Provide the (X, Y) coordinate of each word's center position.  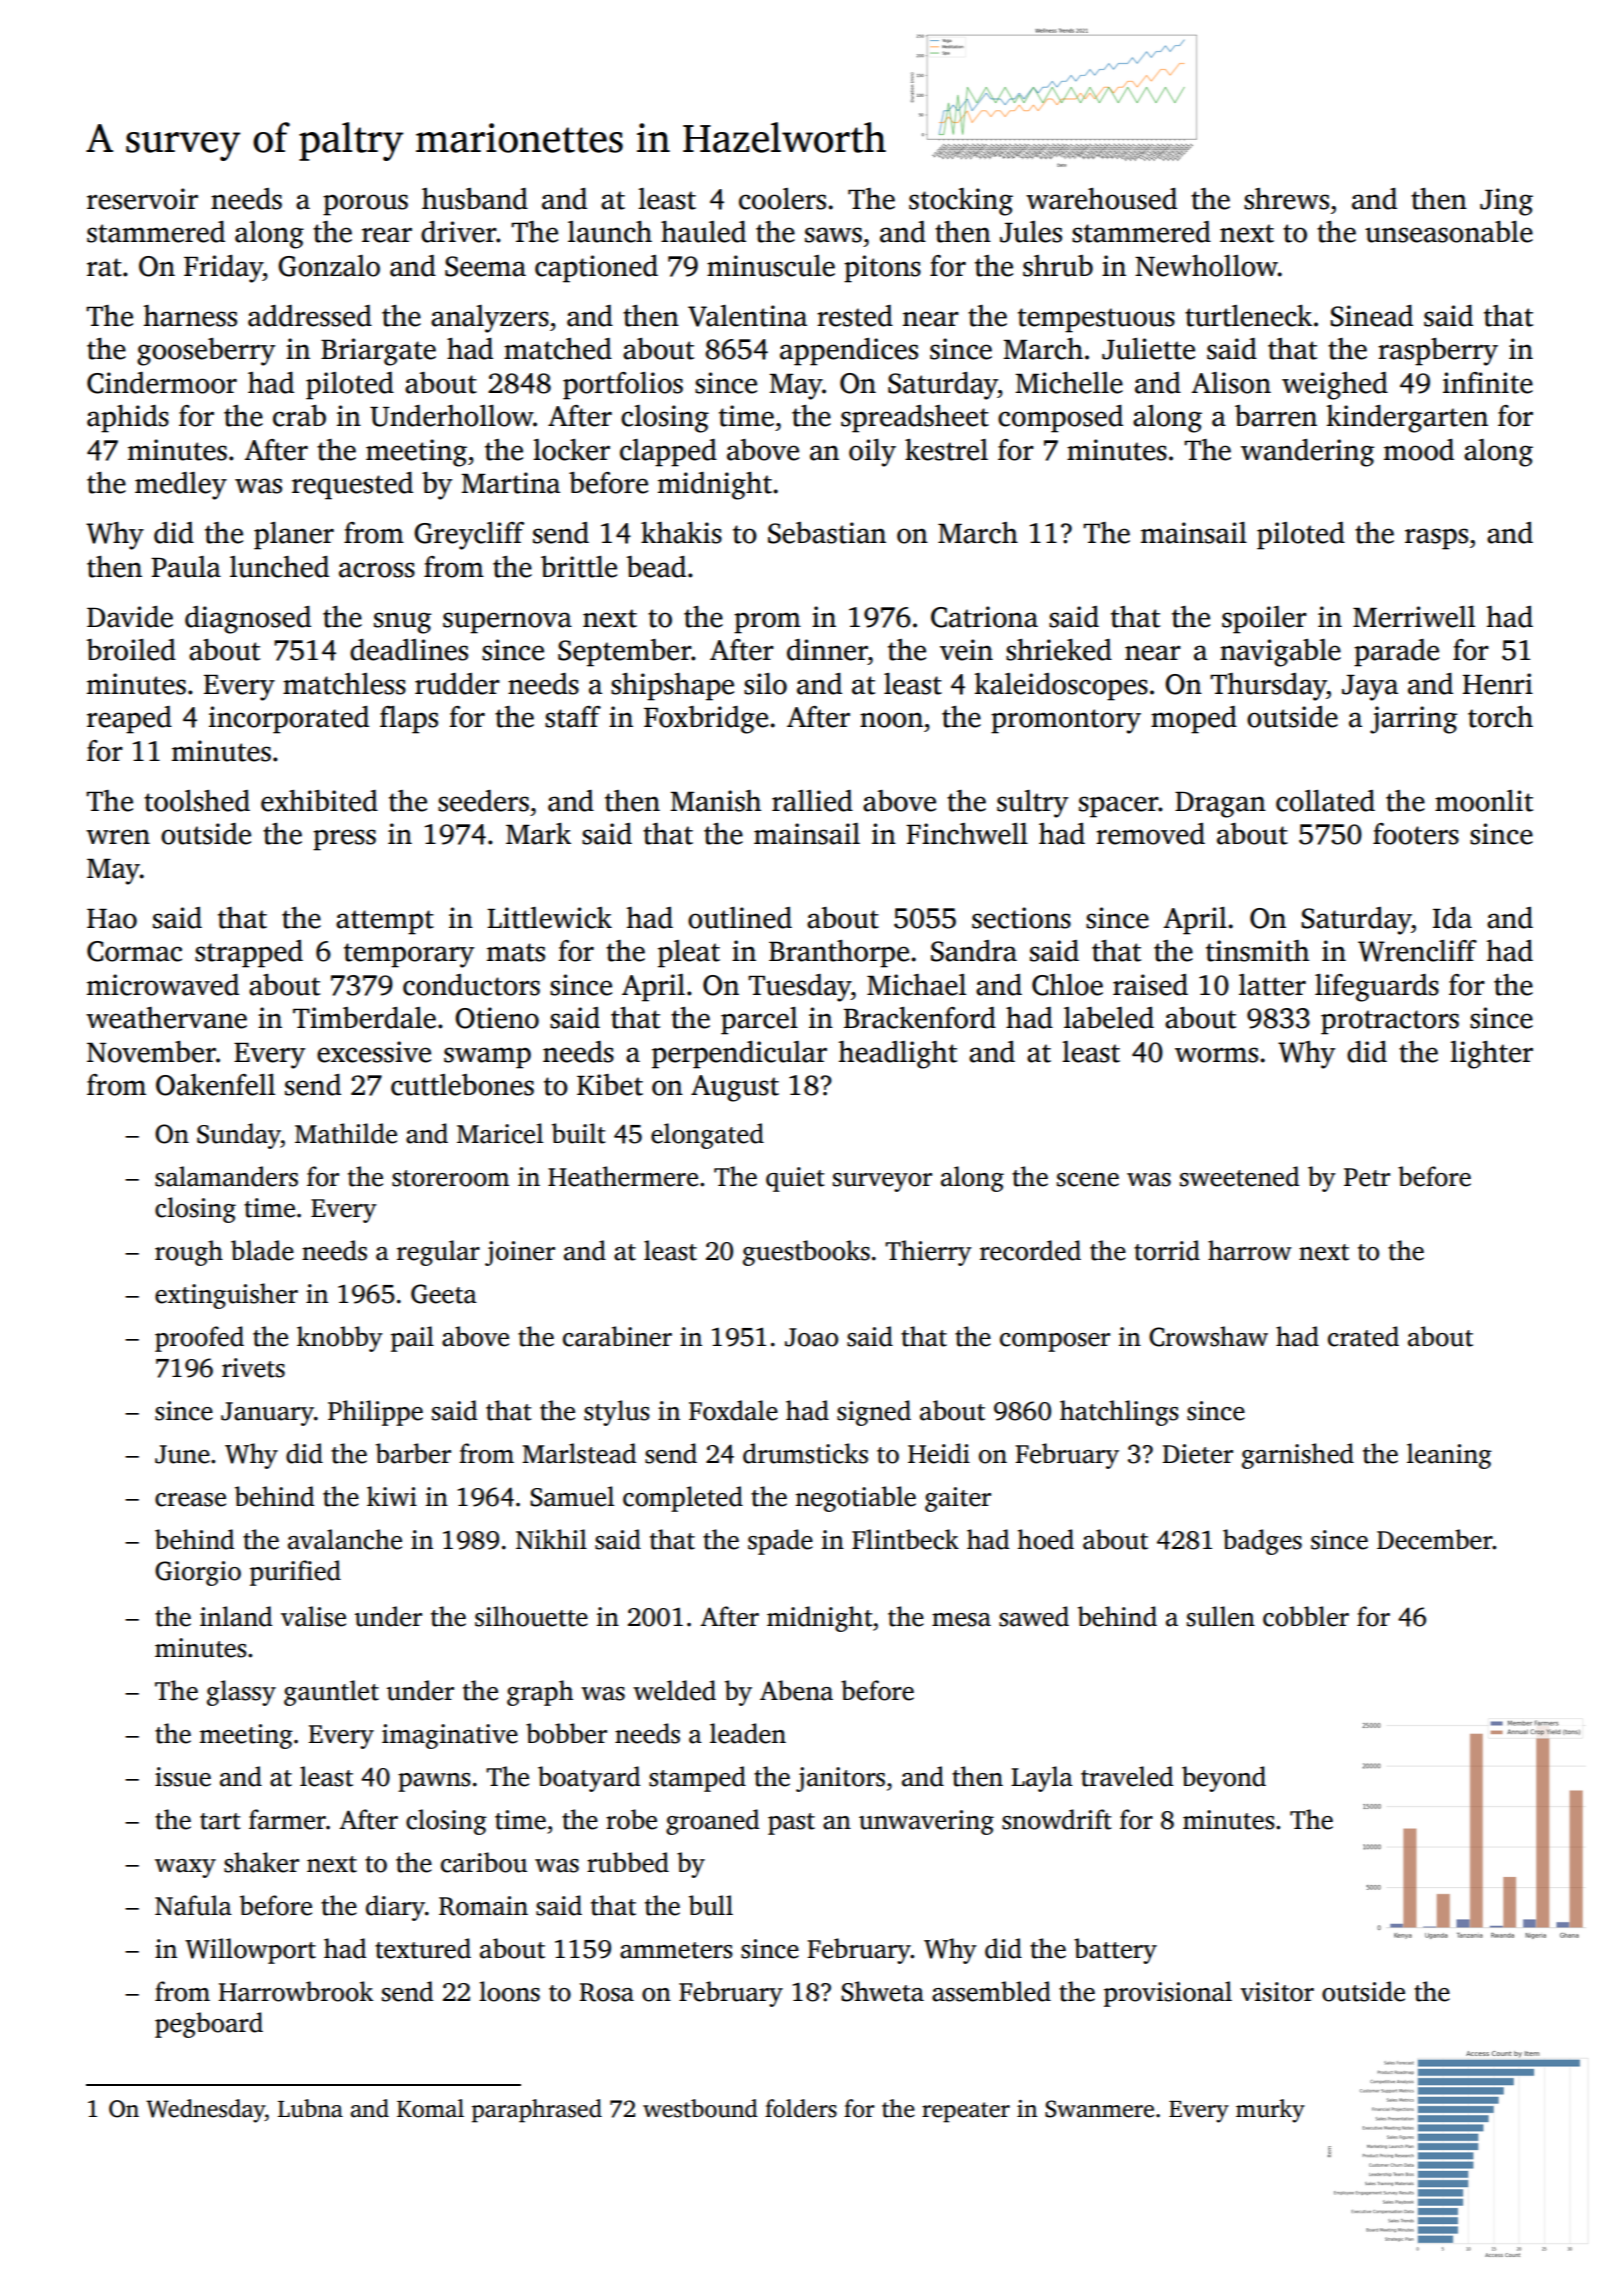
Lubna (310, 2108)
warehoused (1101, 199)
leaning (1449, 1456)
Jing (1506, 202)
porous (365, 205)
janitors (840, 1779)
